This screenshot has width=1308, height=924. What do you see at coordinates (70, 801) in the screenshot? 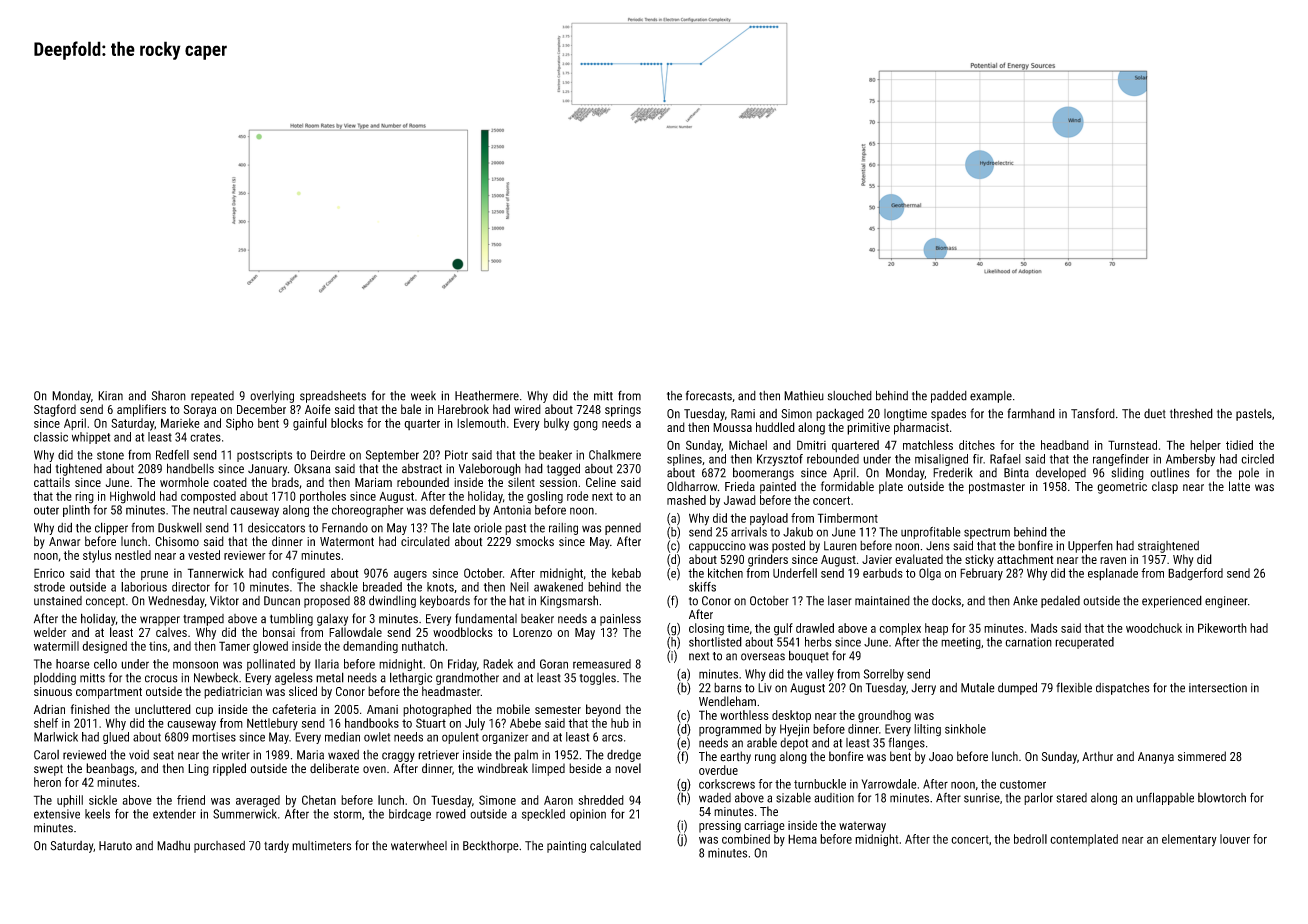
I see `uphill` at bounding box center [70, 801].
